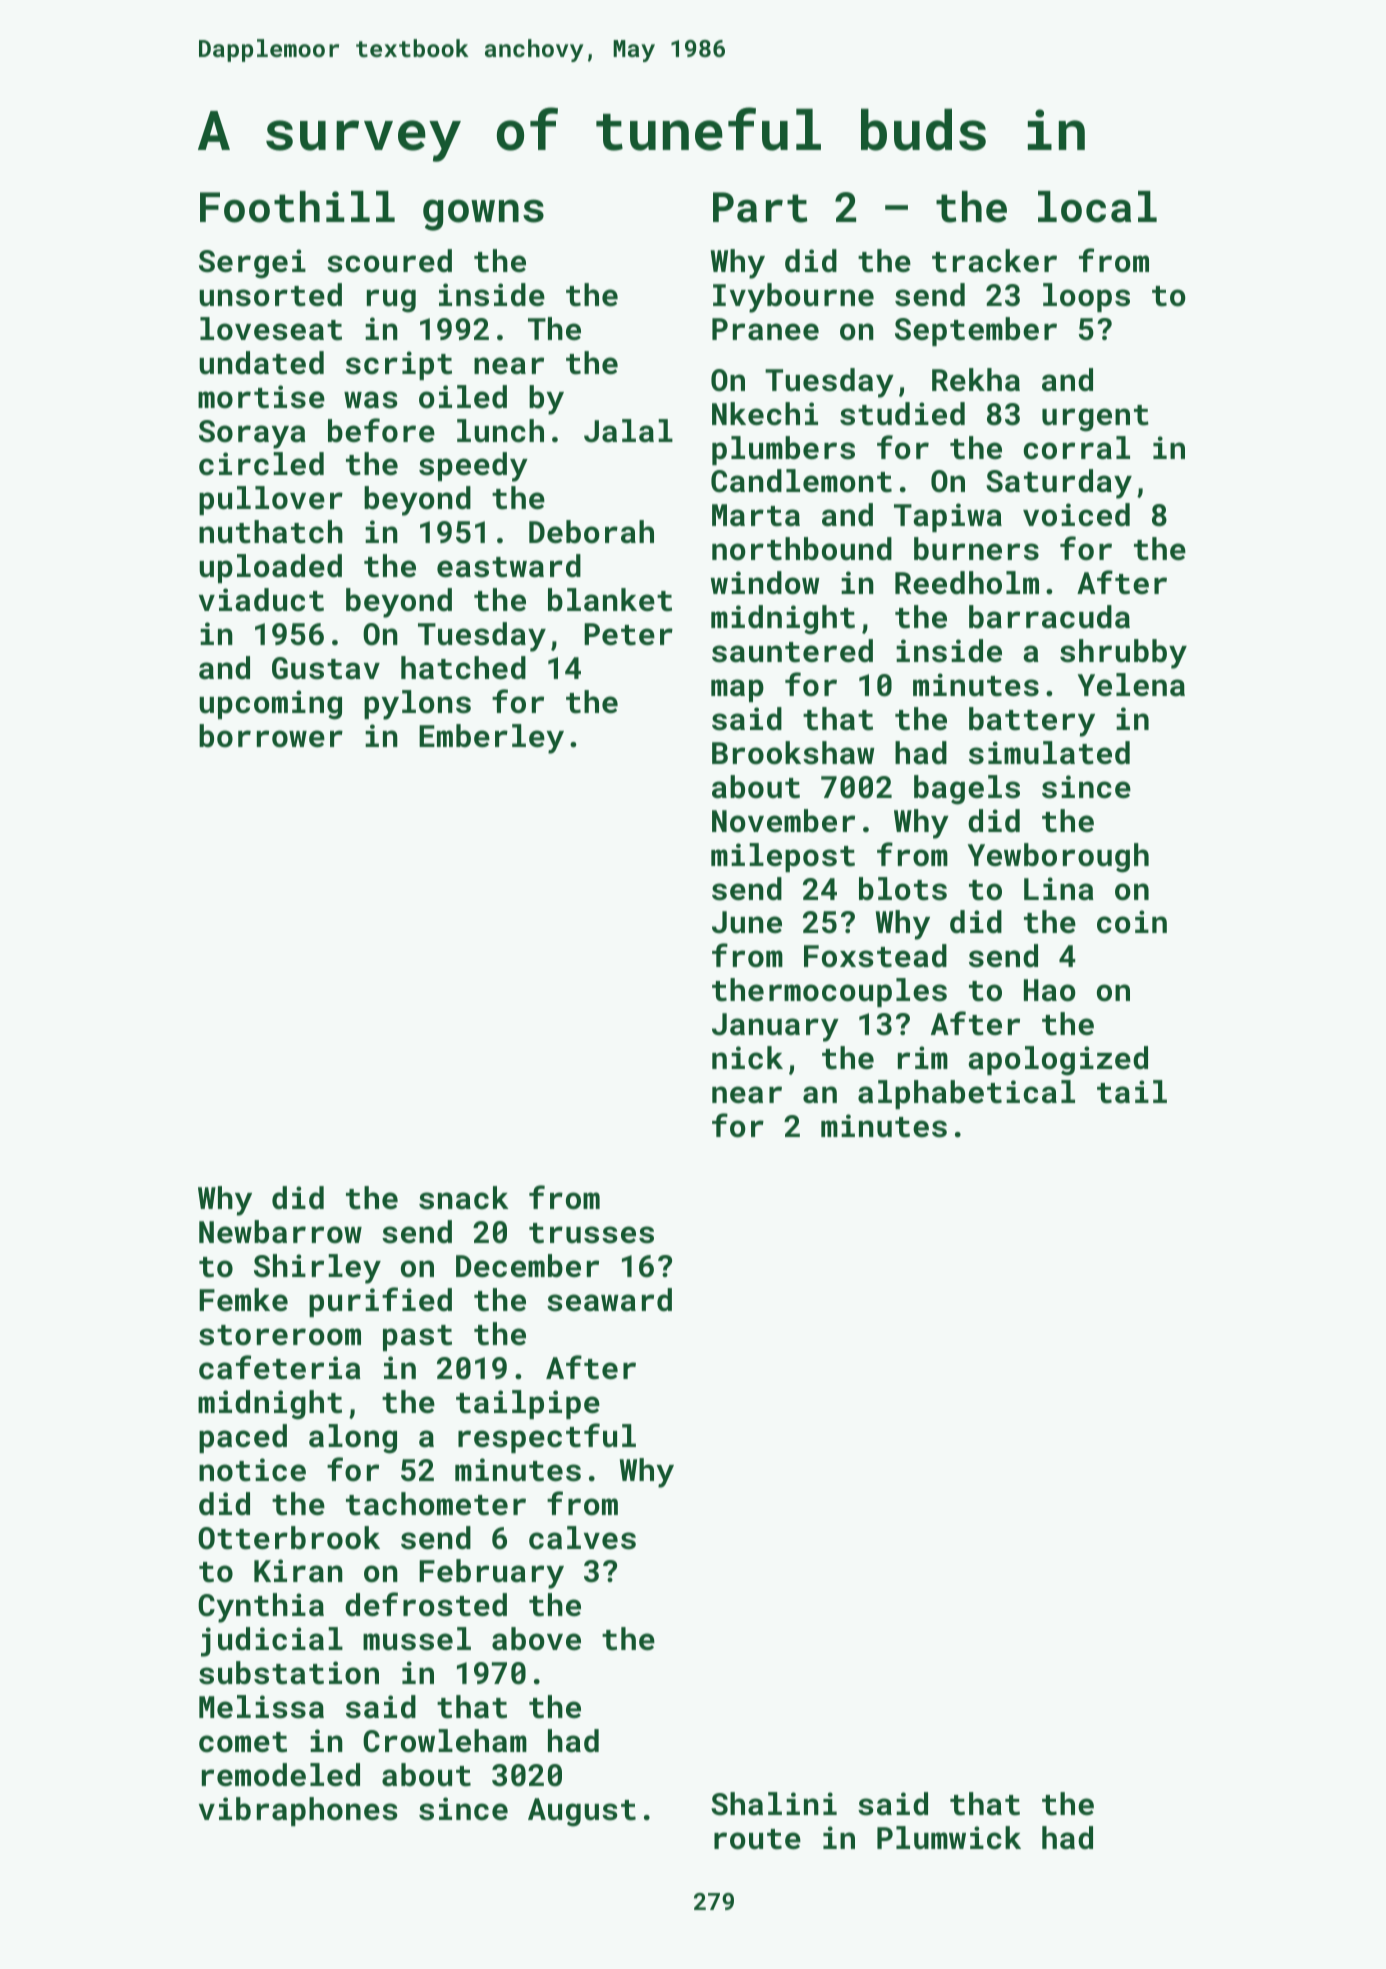 The image size is (1386, 1969). What do you see at coordinates (1086, 297) in the screenshot?
I see `loops` at bounding box center [1086, 297].
